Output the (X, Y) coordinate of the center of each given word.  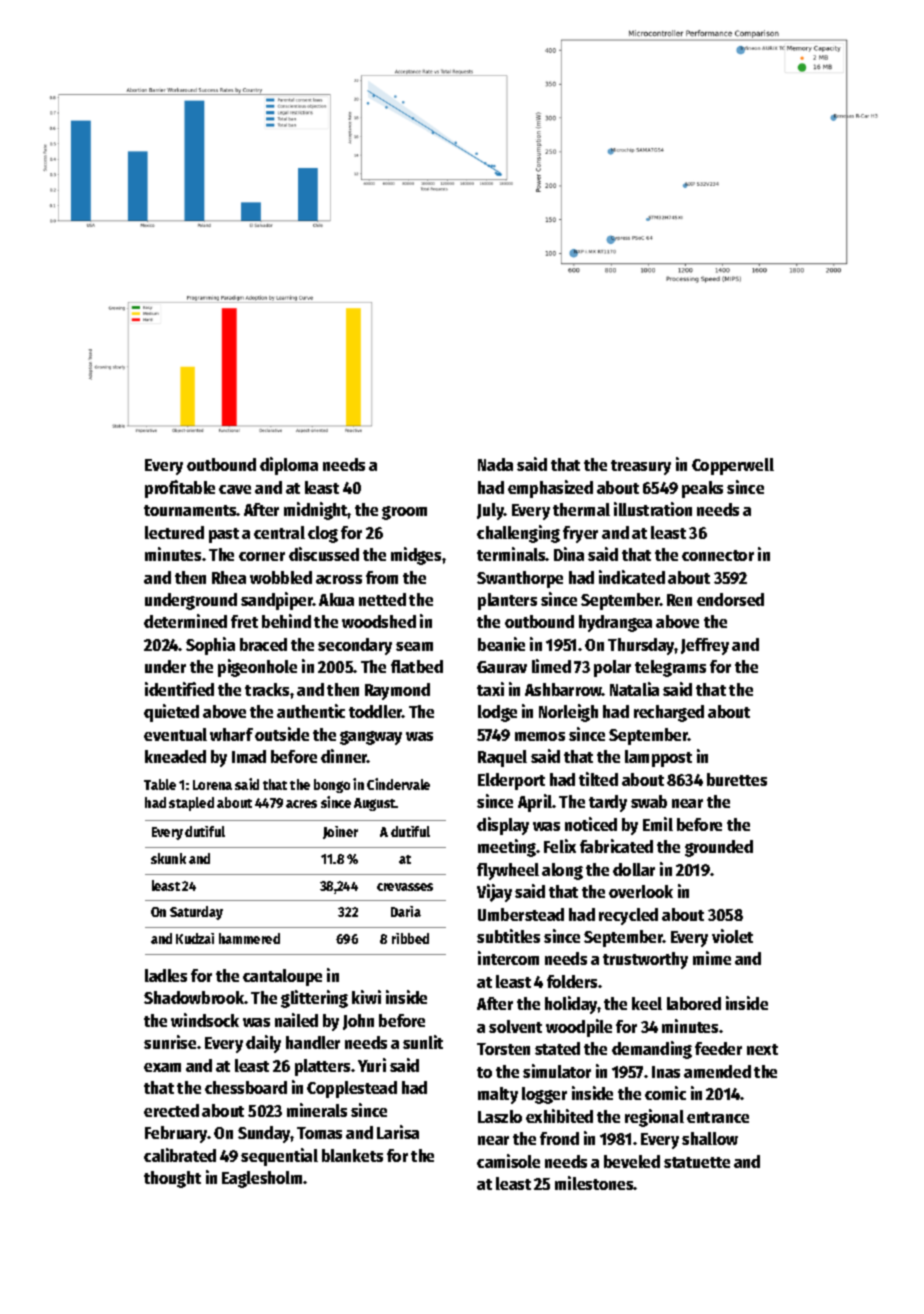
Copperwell (733, 466)
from (382, 577)
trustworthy (645, 960)
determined (185, 621)
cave (235, 489)
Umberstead (521, 914)
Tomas (319, 1133)
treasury (641, 467)
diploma (289, 466)
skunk (168, 858)
